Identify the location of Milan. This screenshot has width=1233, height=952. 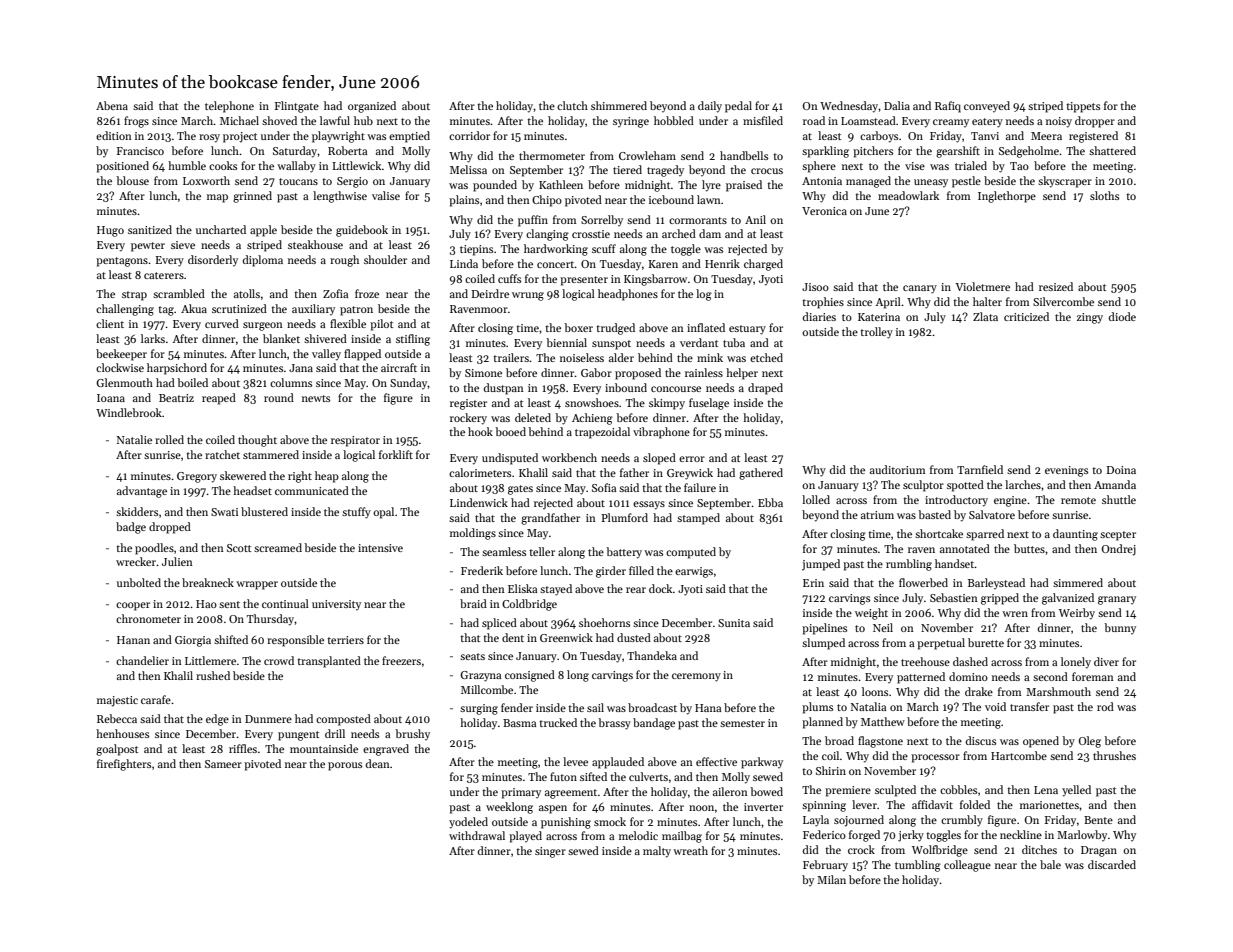
(831, 879).
